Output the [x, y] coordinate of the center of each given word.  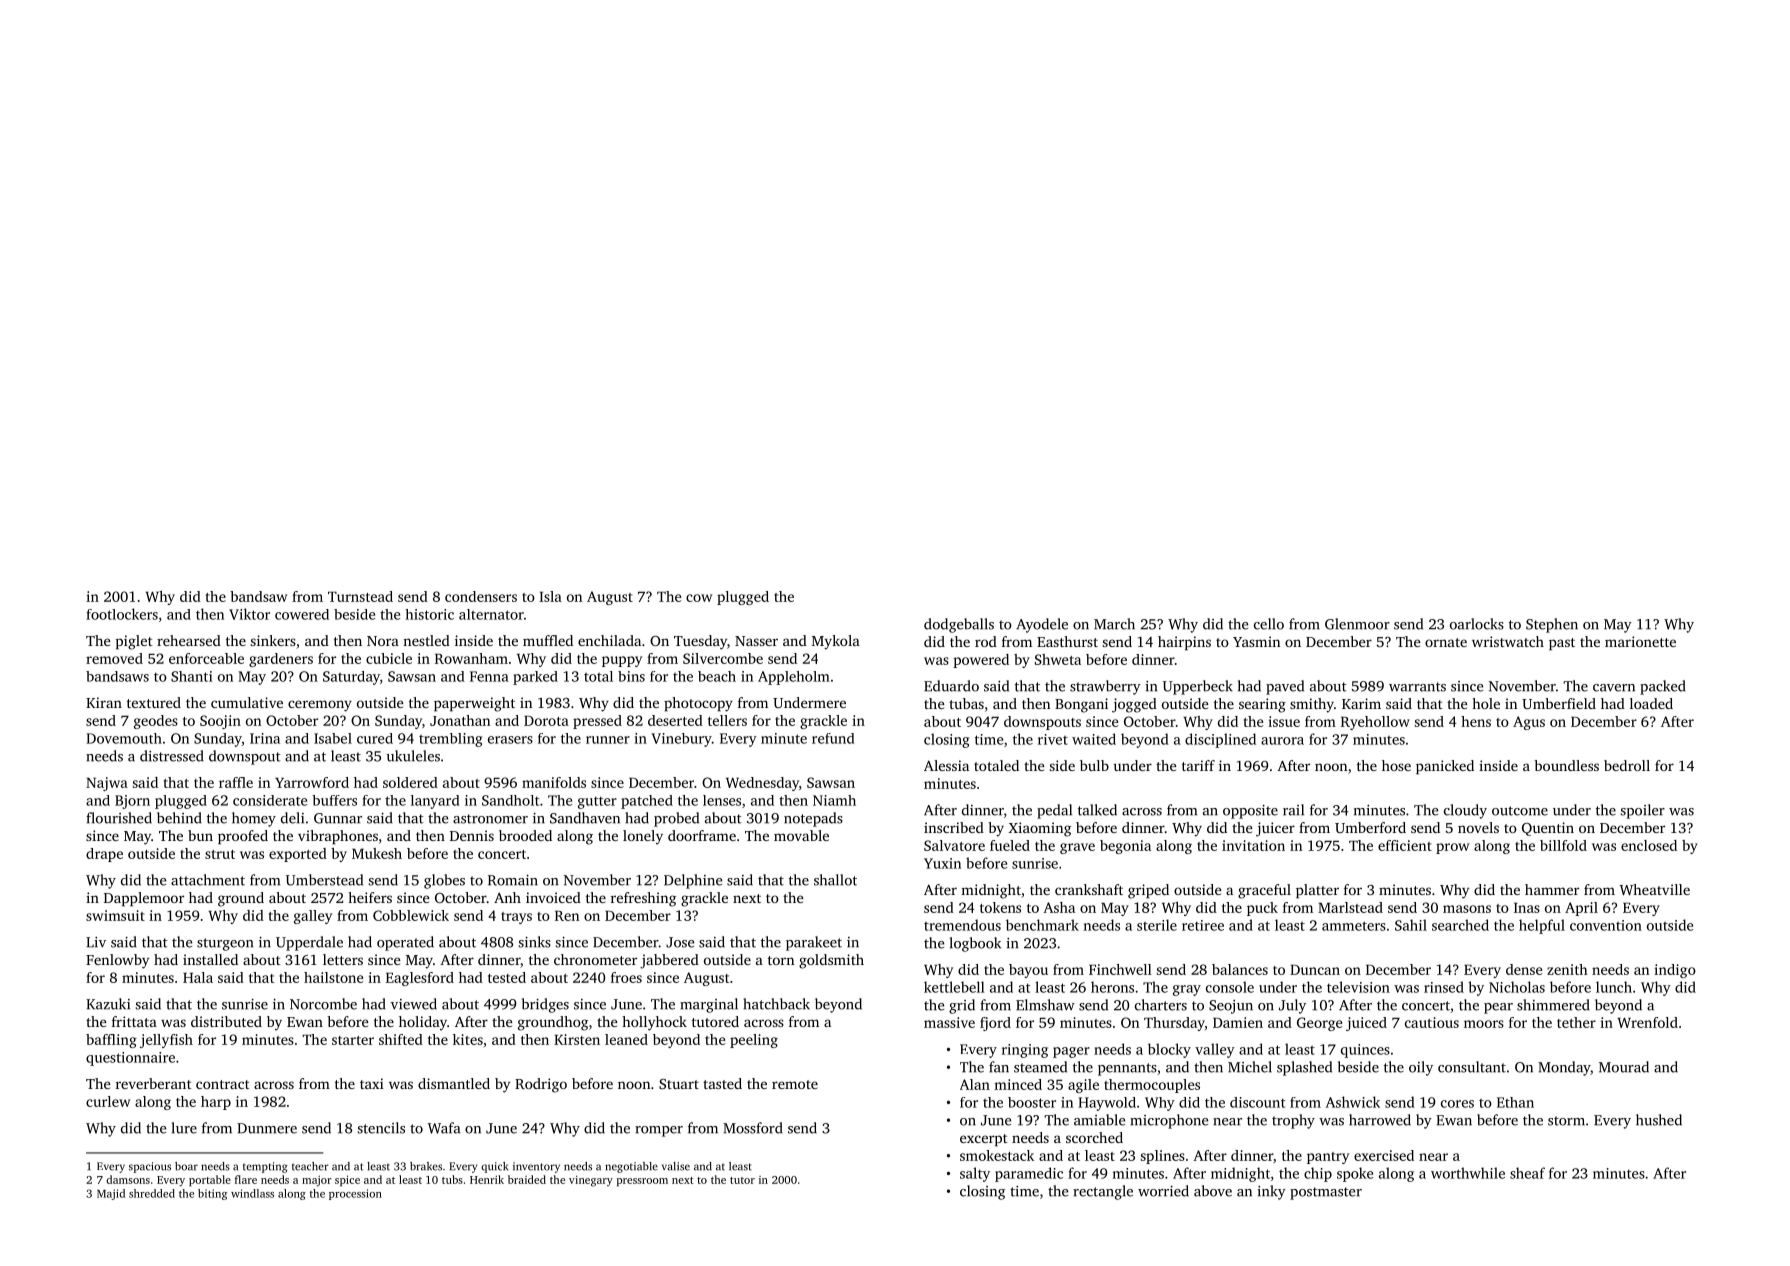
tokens [1000, 907]
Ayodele [1042, 625]
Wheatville [1655, 889]
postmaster [1326, 1193]
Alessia [946, 765]
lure [184, 1128]
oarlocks [1477, 624]
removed [114, 658]
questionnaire [130, 1059]
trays [516, 918]
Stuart [679, 1084]
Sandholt [510, 800]
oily [1421, 1068]
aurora [1282, 741]
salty [975, 1174]
